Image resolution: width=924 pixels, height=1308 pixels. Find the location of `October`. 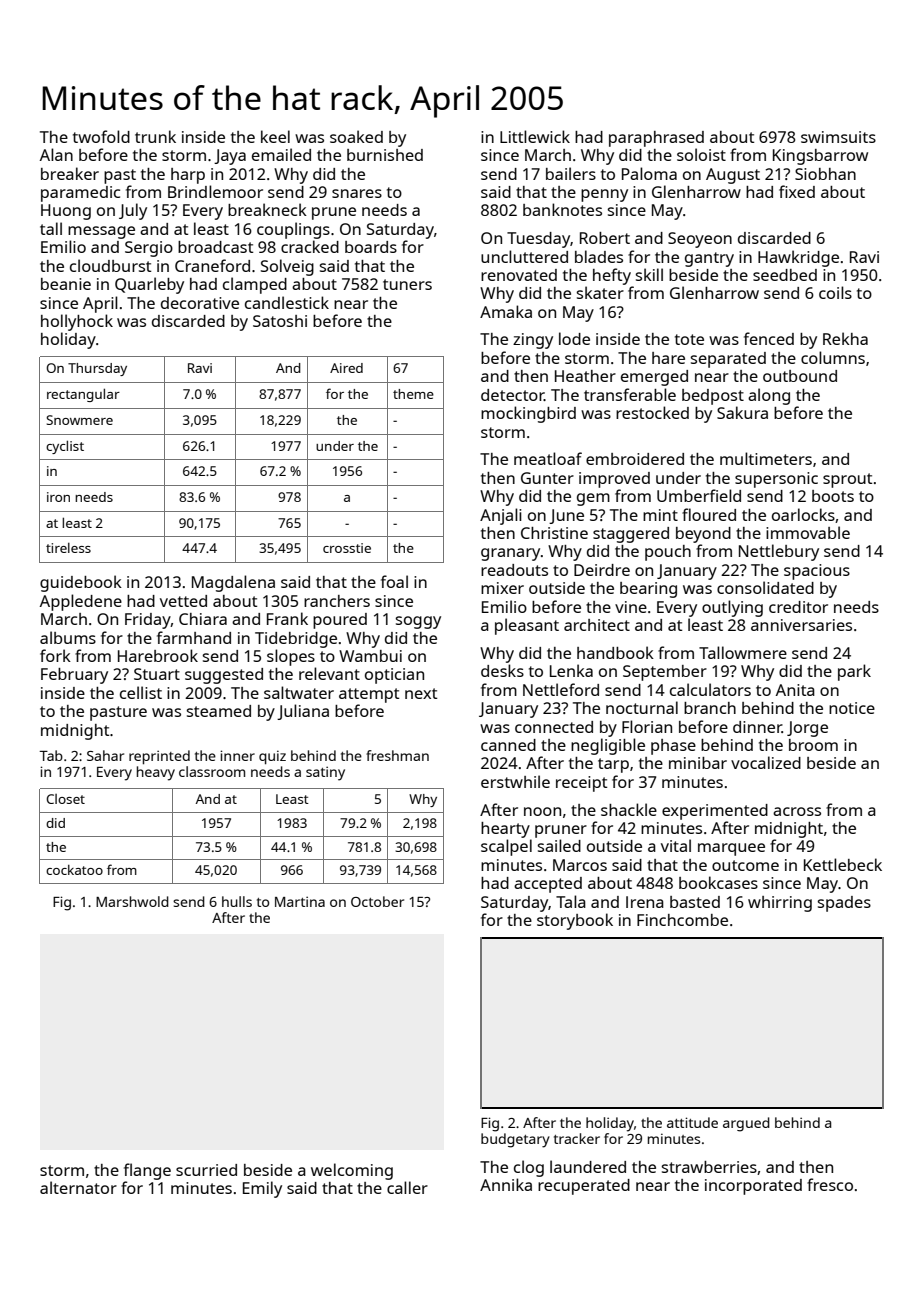

October is located at coordinates (377, 901).
